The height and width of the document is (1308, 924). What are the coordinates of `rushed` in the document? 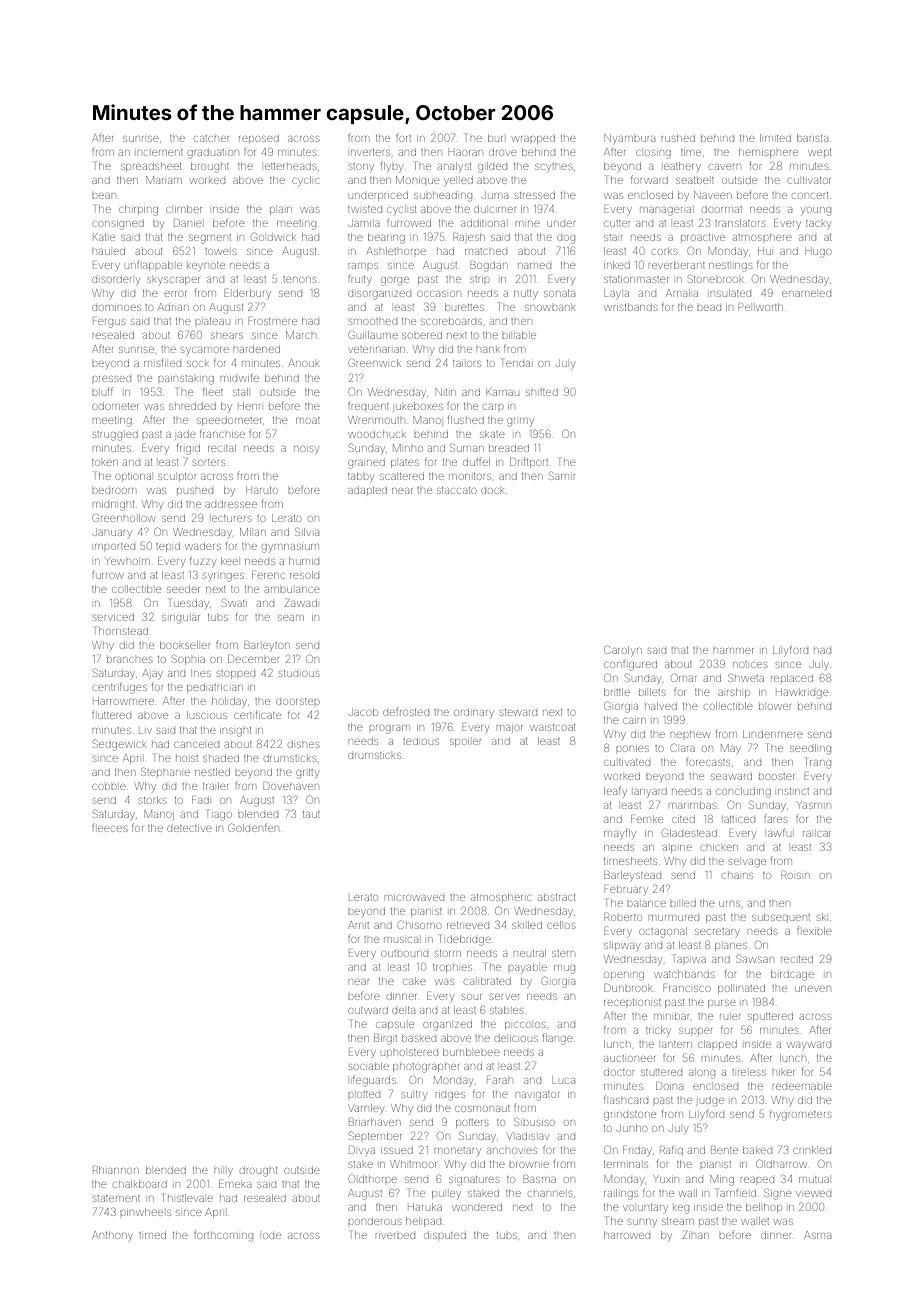 It's located at (678, 138).
